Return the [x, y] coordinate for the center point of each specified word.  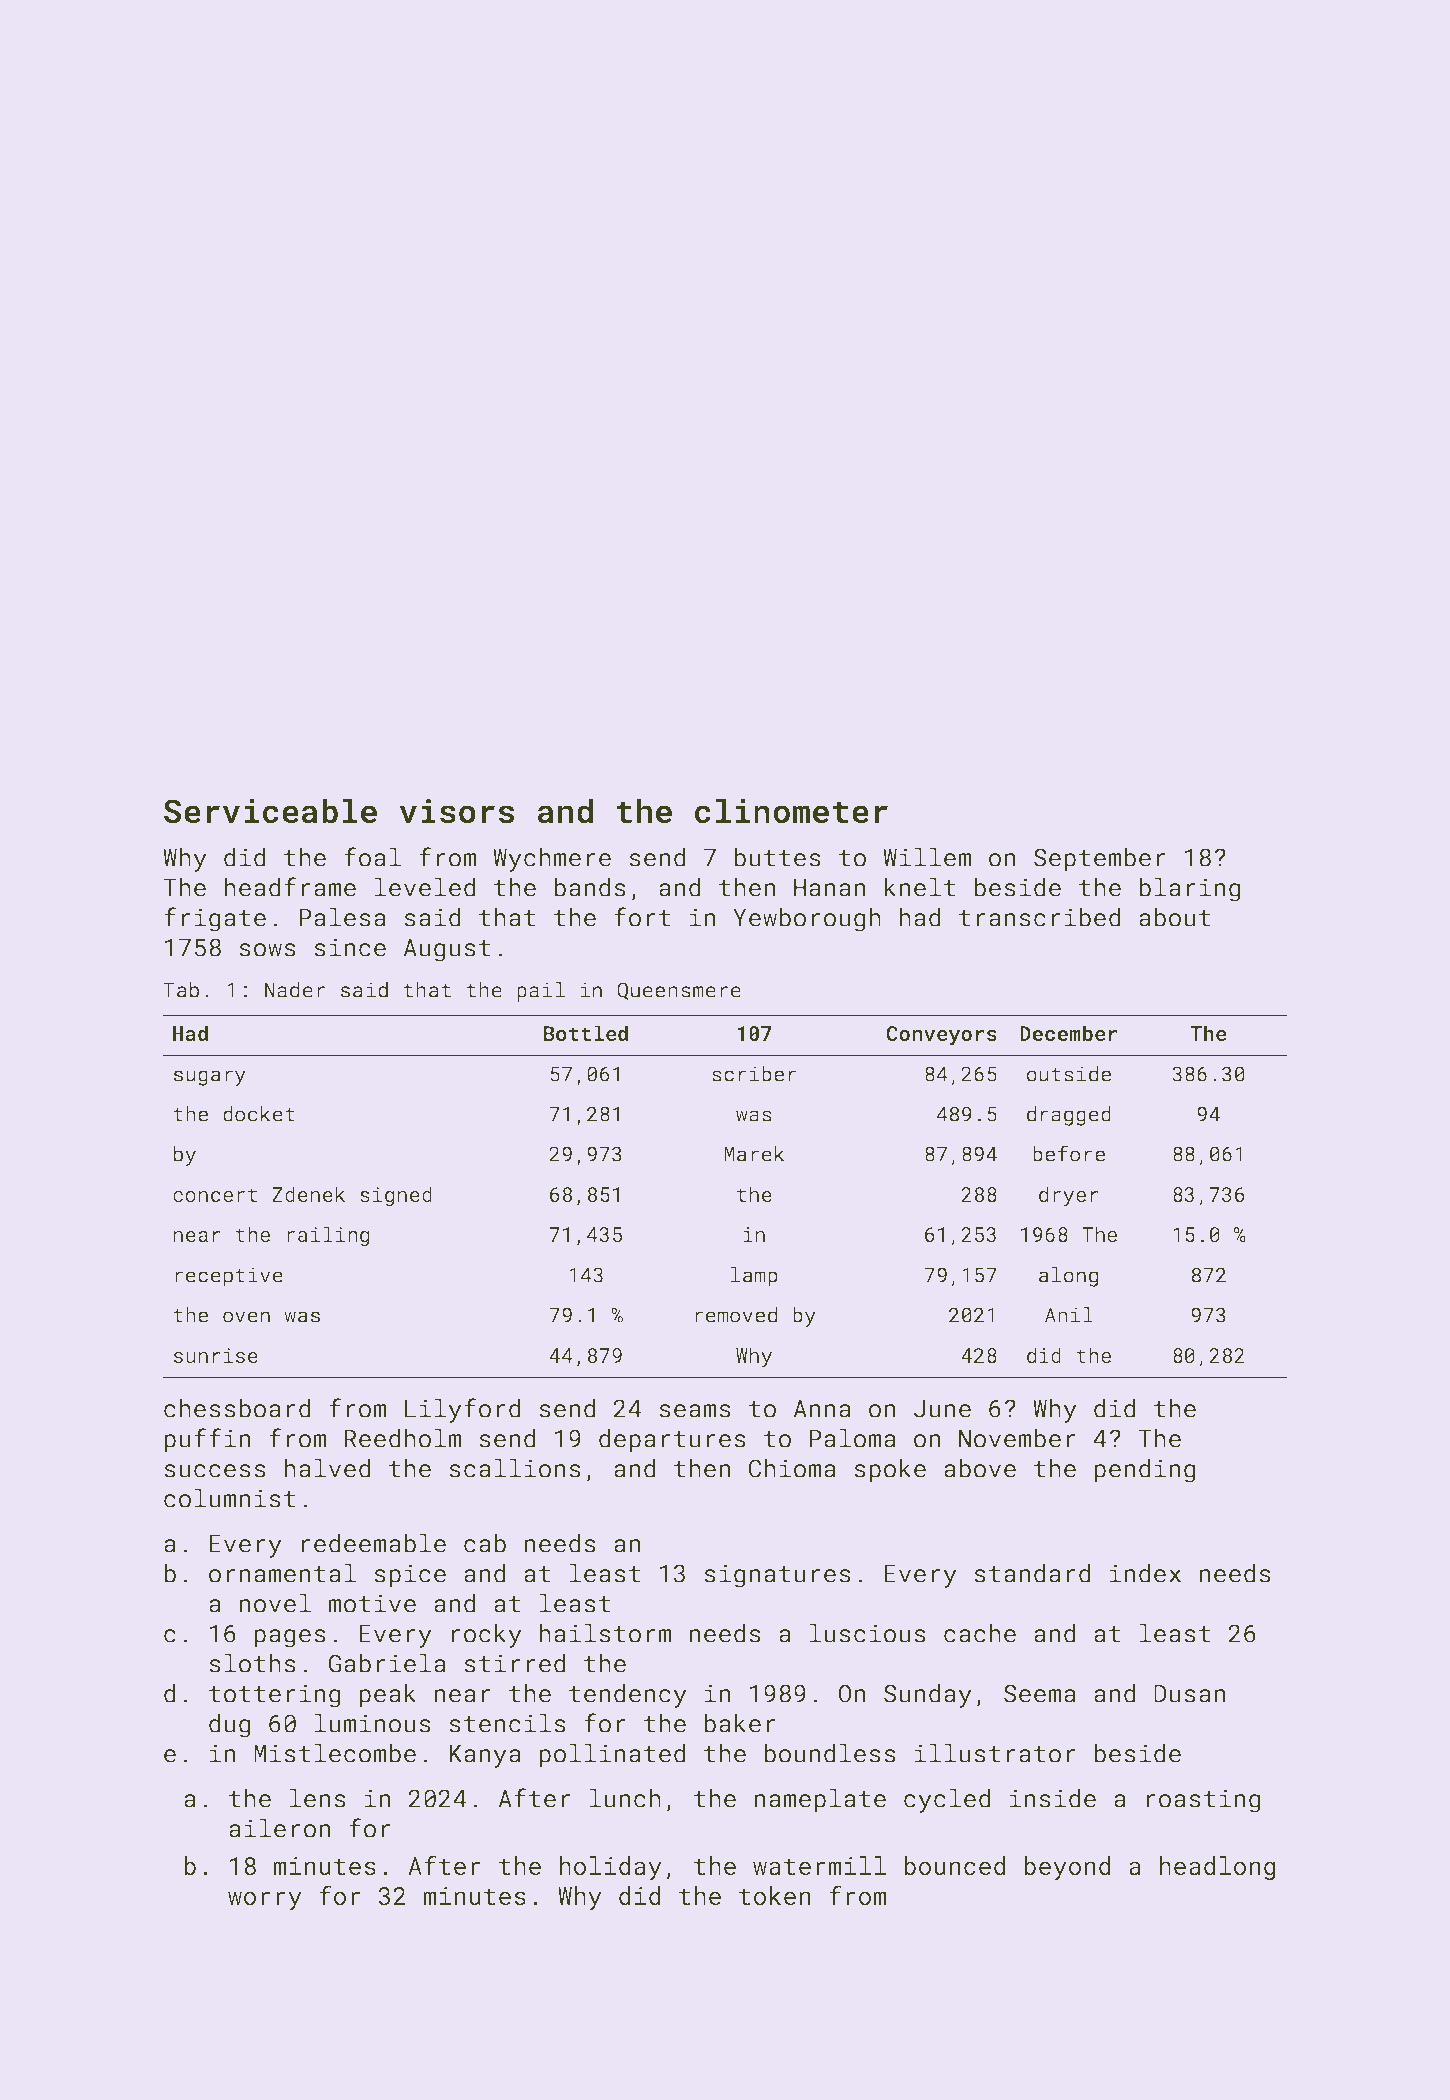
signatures [778, 1576]
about [1175, 917]
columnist [230, 1498]
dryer [1069, 1196]
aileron [280, 1828]
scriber [754, 1074]
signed [396, 1196]
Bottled [586, 1033]
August [447, 950]
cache [980, 1633]
